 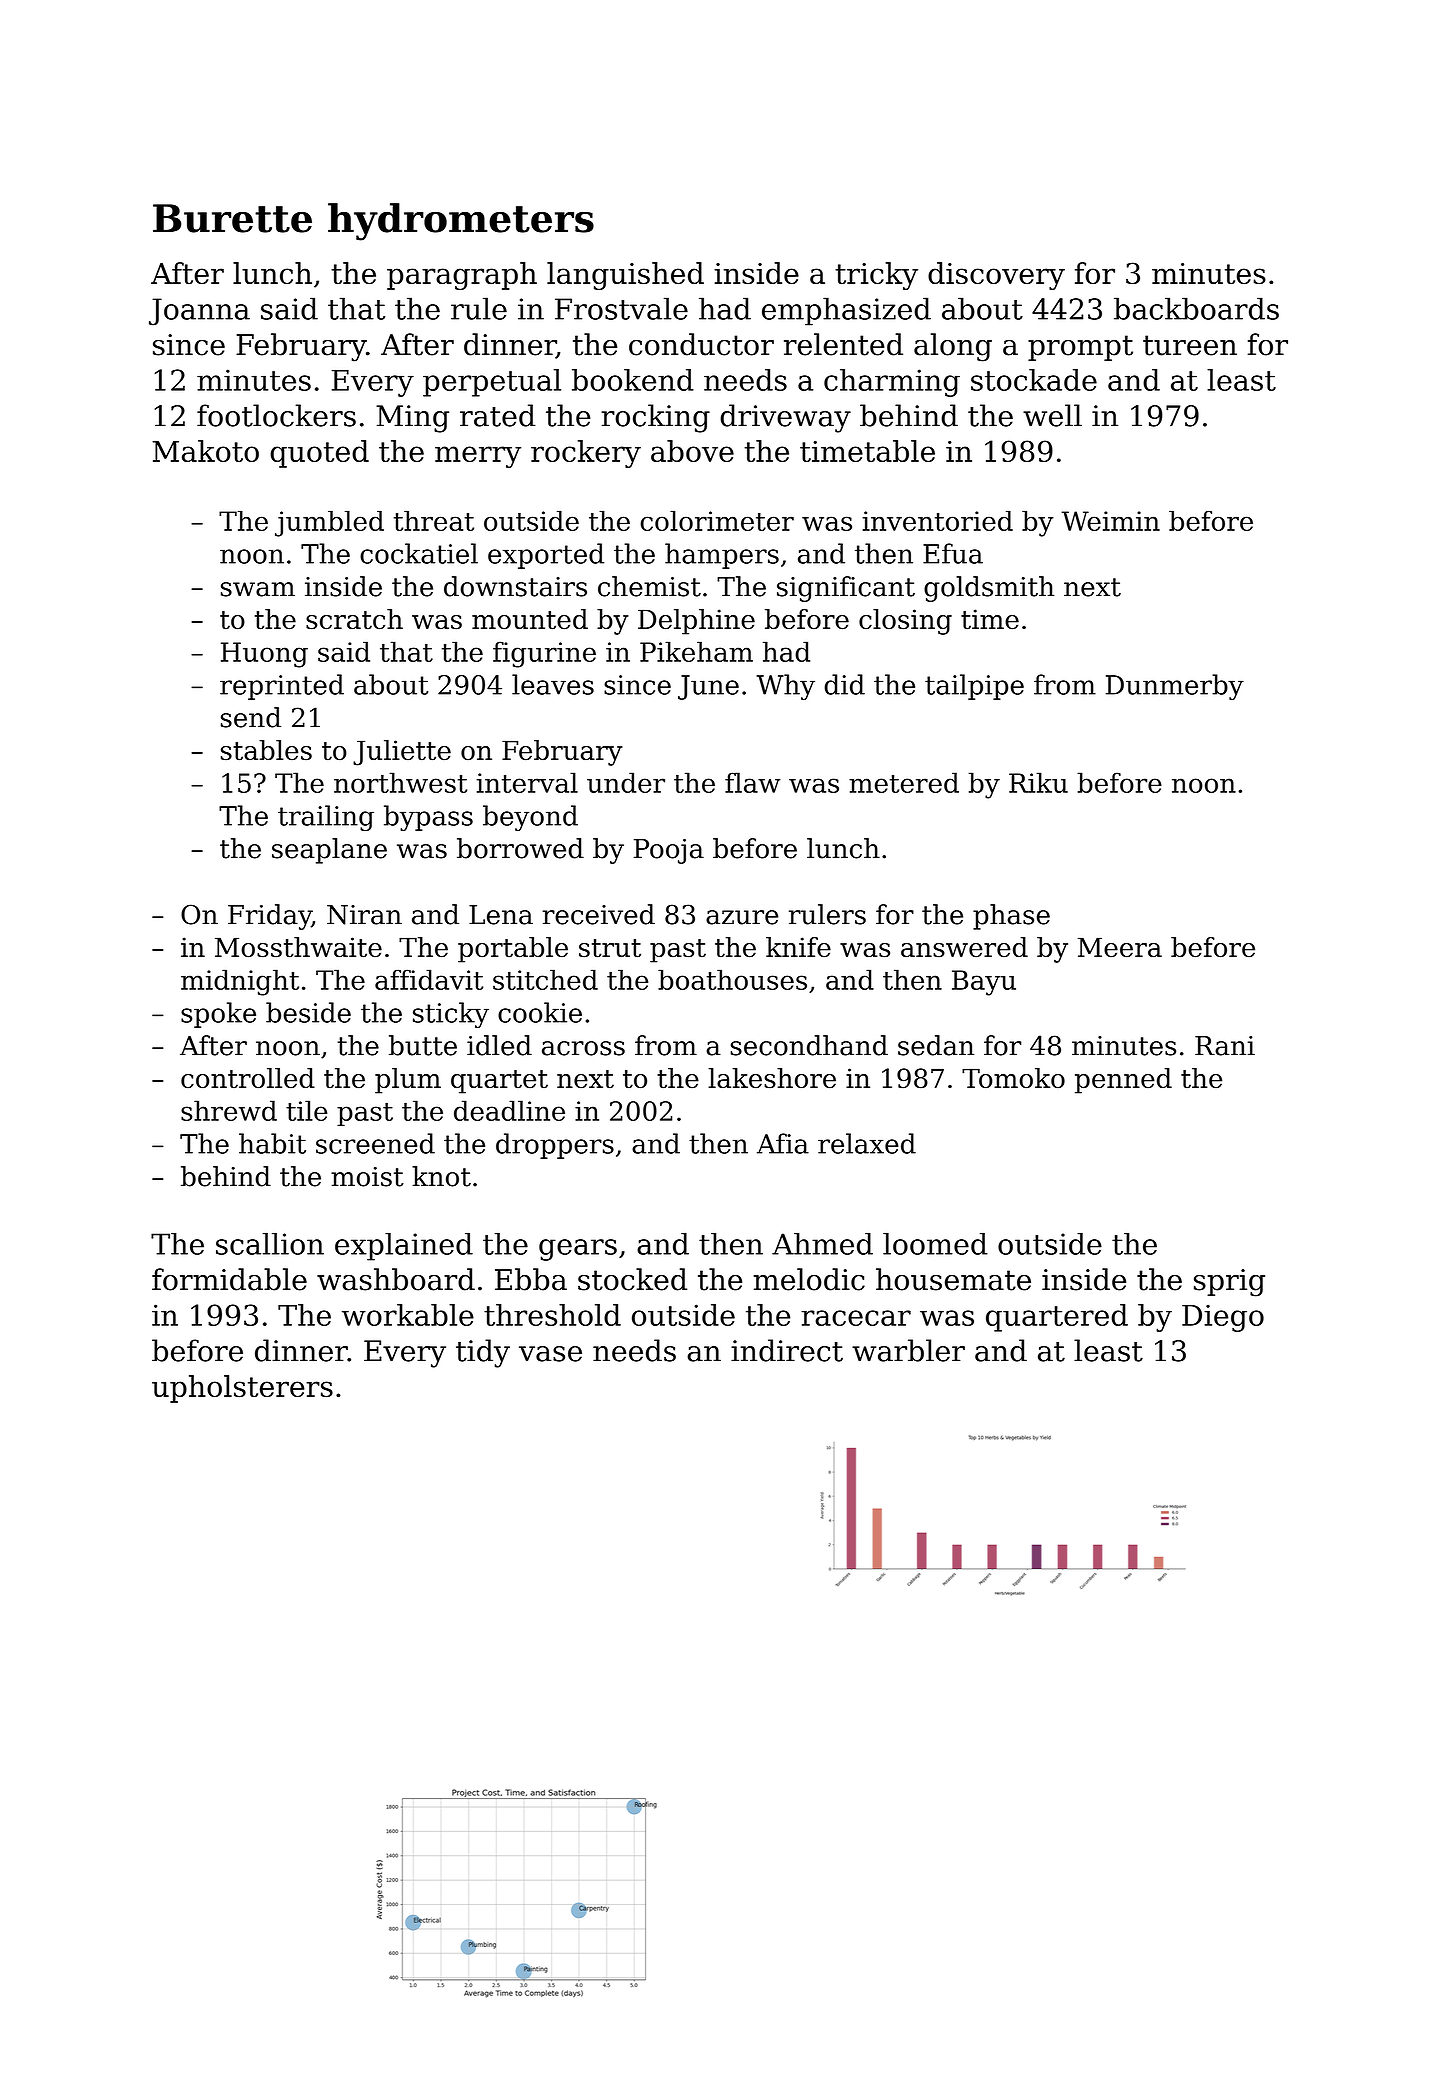 What do you see at coordinates (251, 717) in the document?
I see `send` at bounding box center [251, 717].
